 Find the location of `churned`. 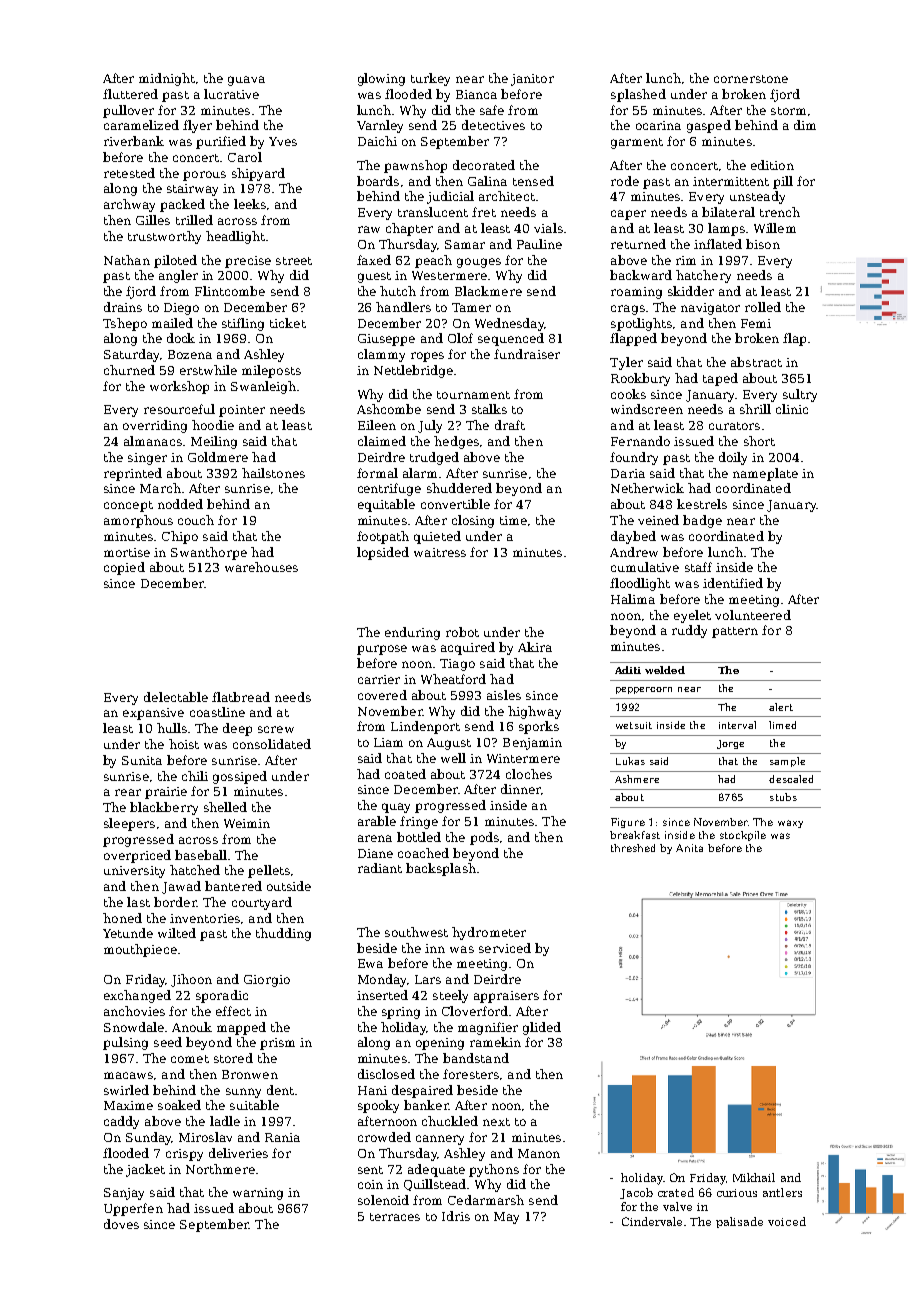

churned is located at coordinates (129, 370).
